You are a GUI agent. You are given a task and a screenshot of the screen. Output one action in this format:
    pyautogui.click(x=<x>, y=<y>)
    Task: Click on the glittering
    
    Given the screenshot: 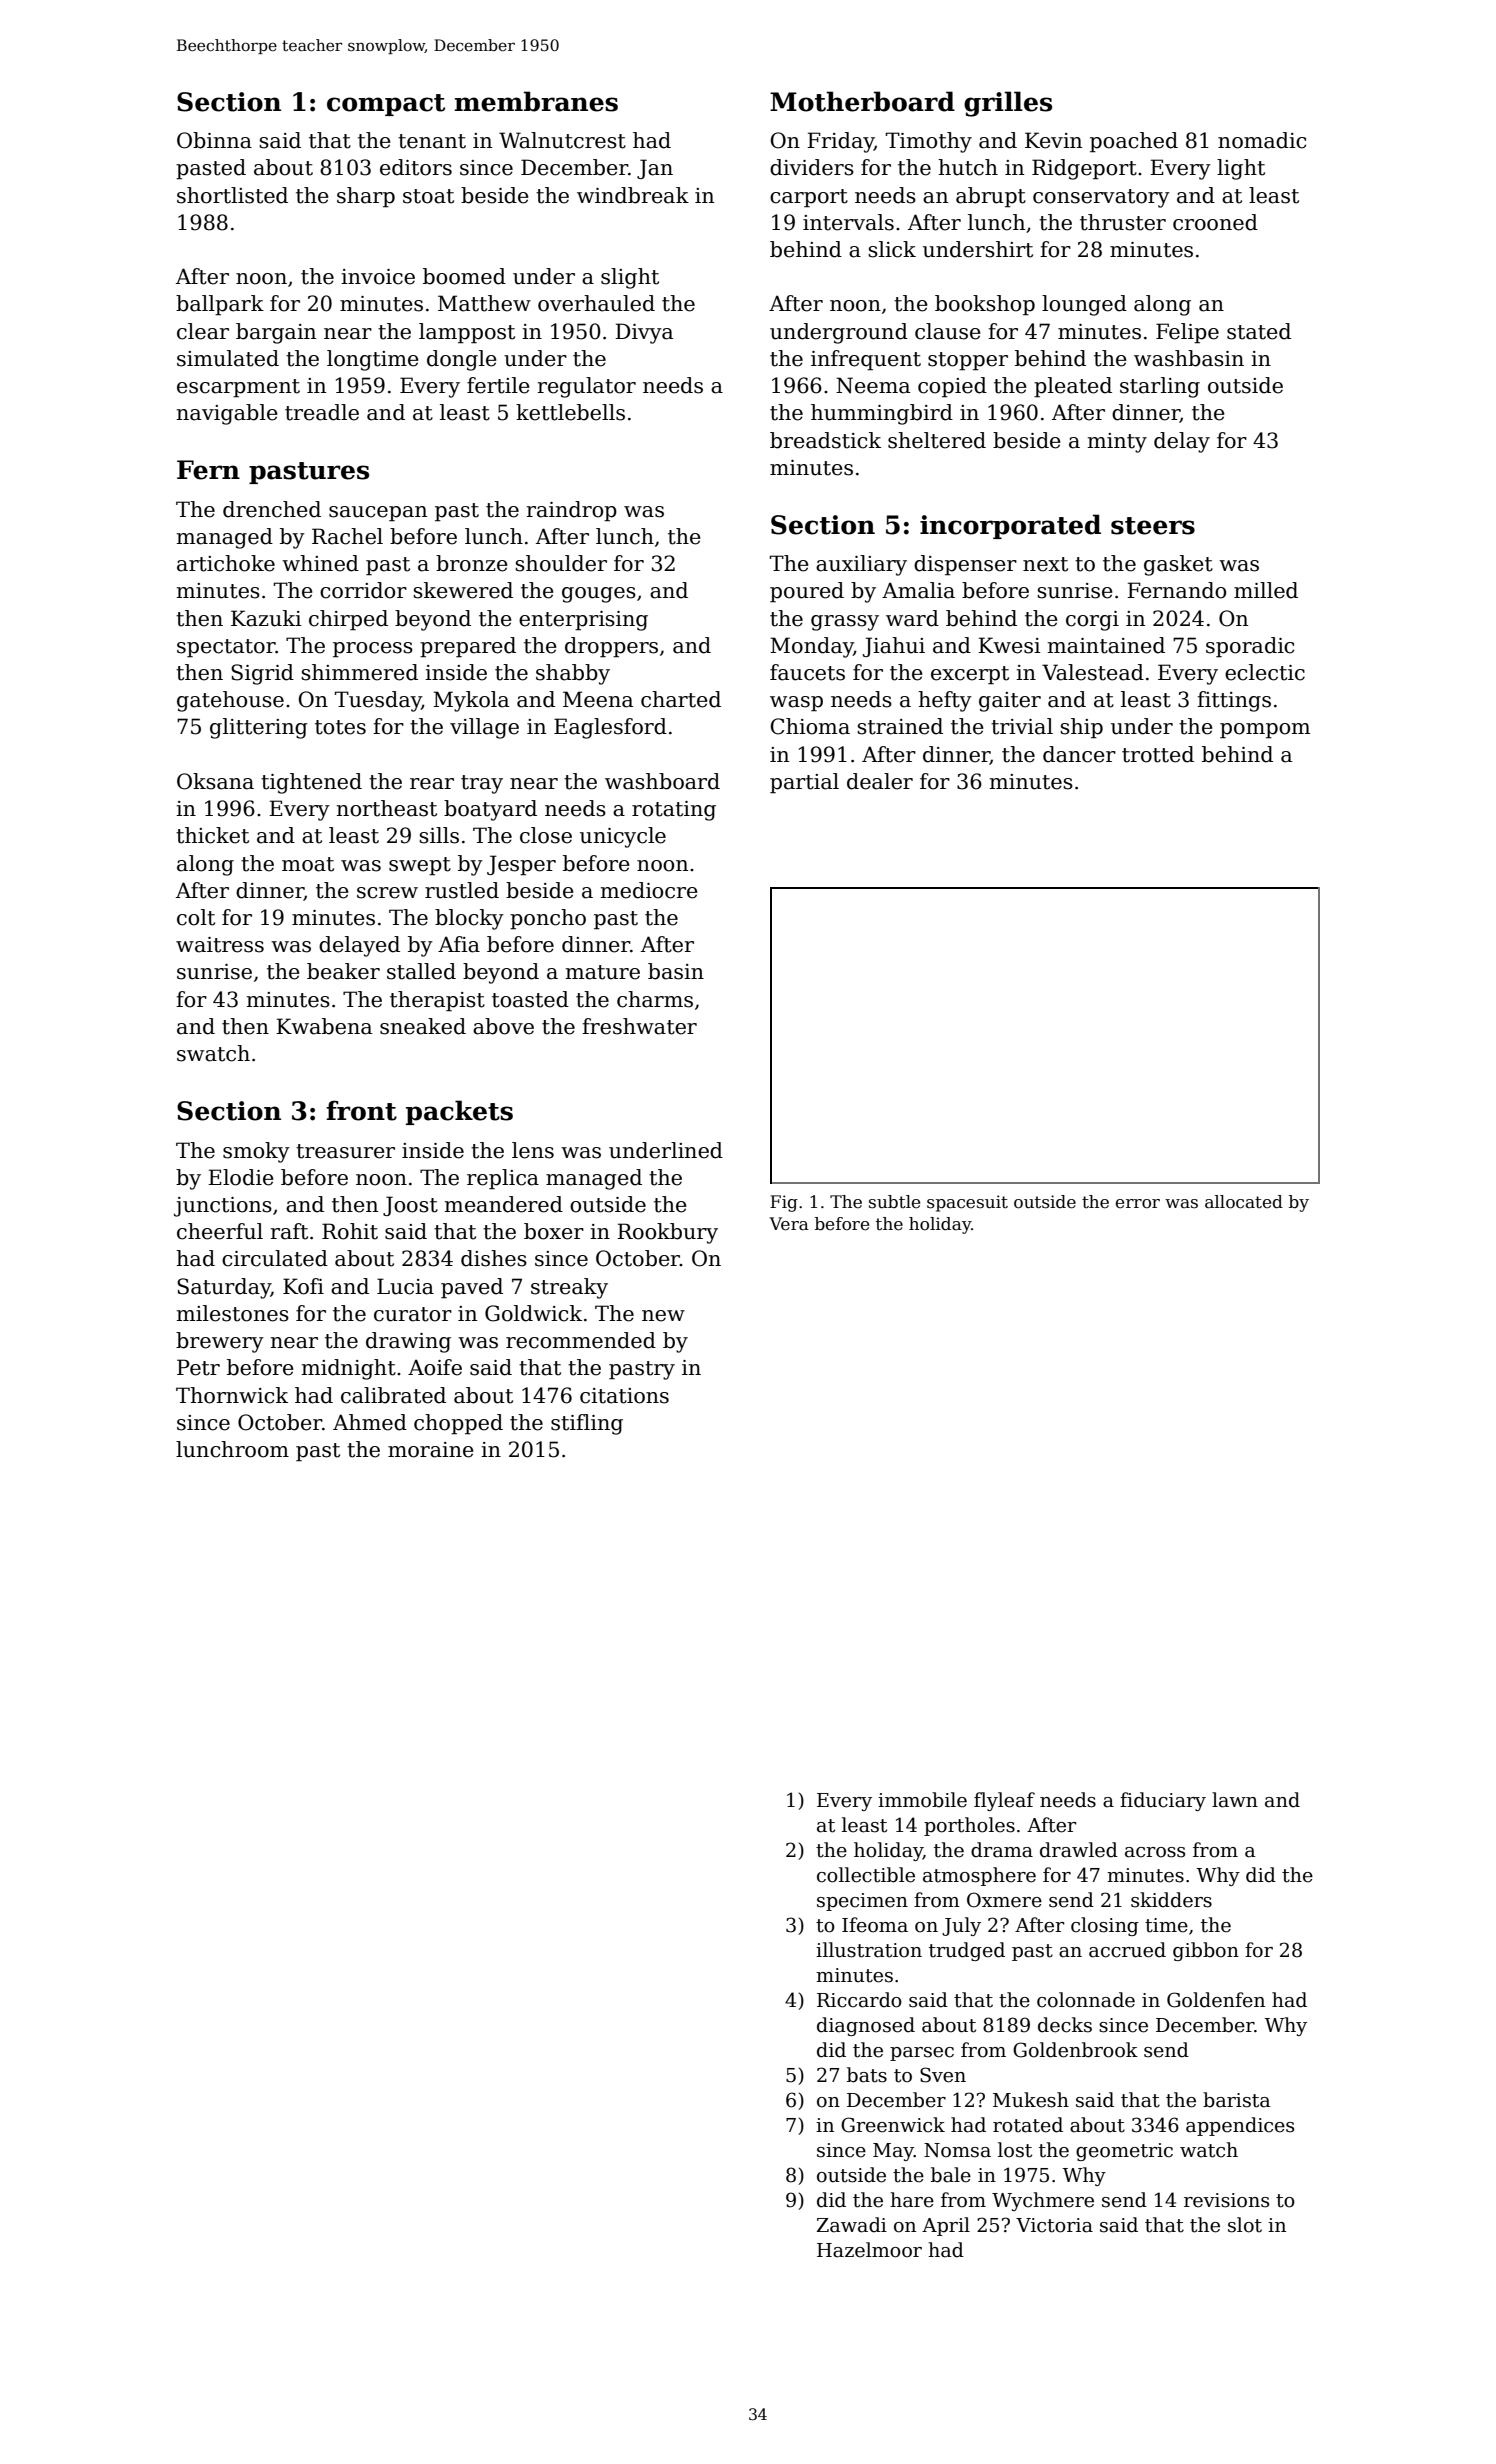 What is the action you would take?
    pyautogui.click(x=259, y=728)
